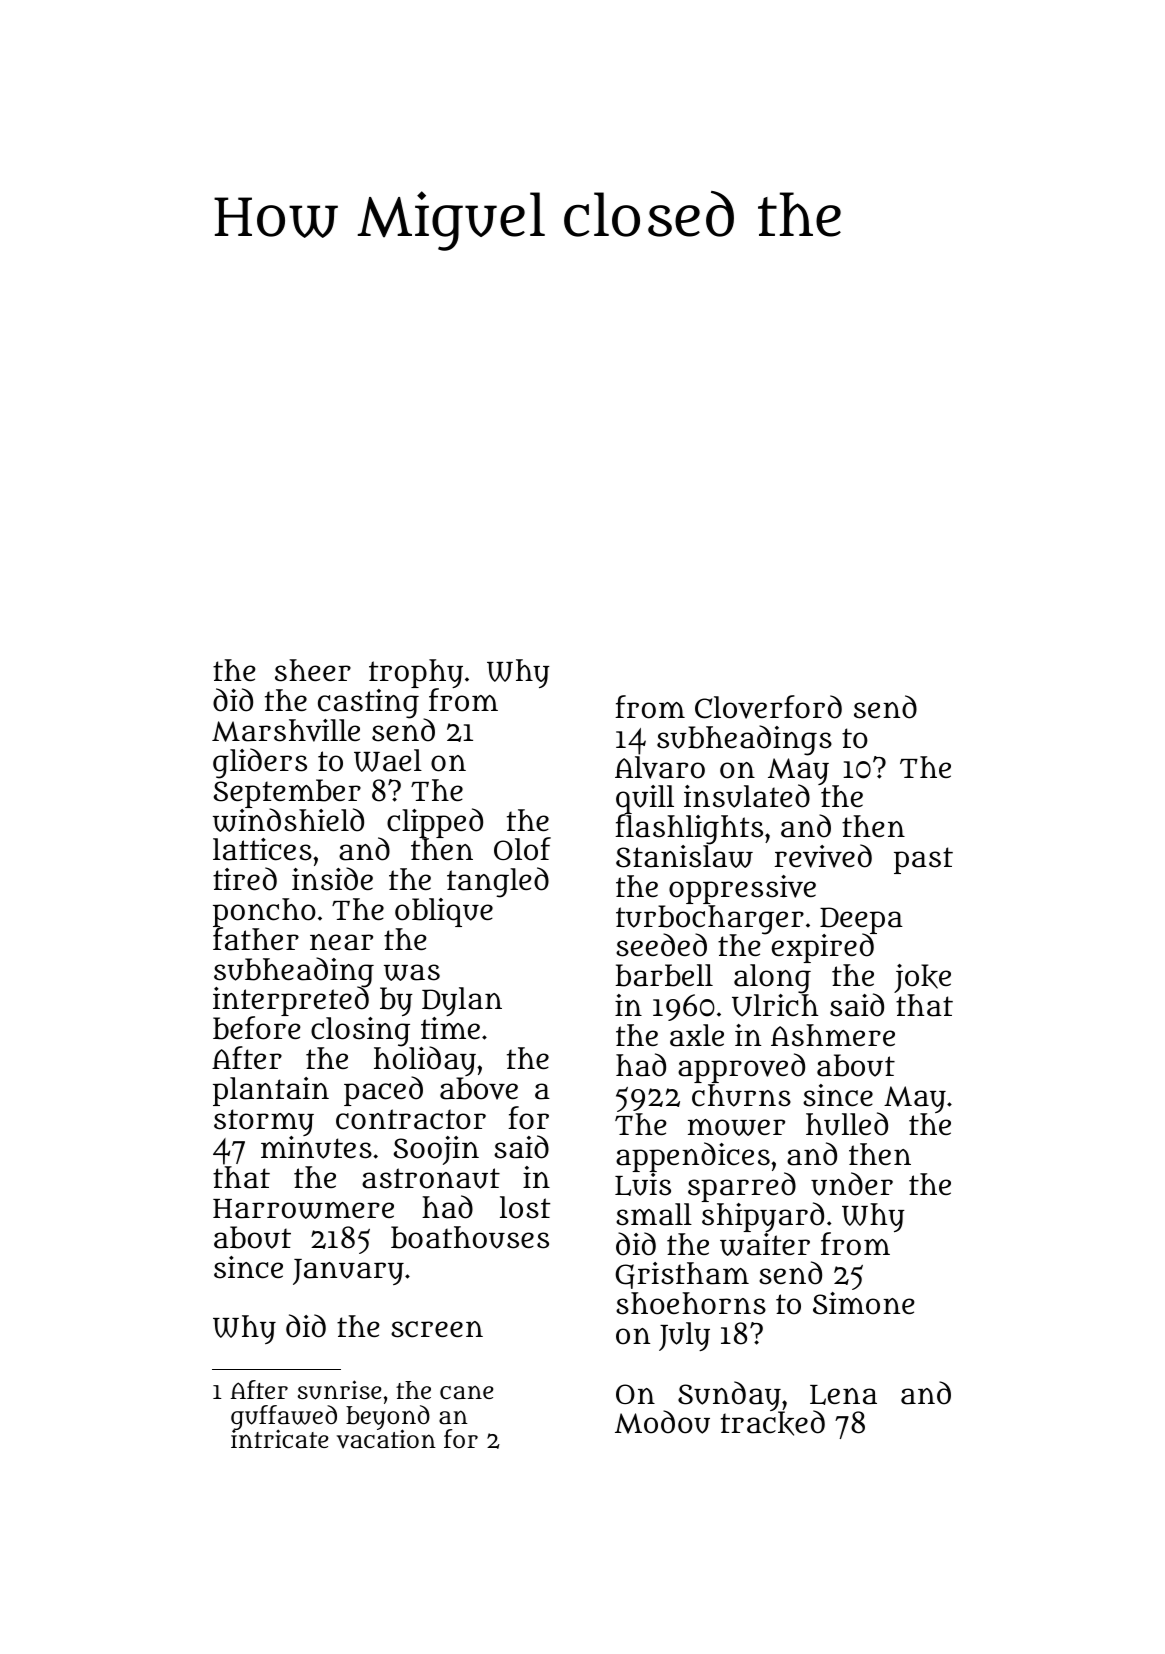  I want to click on trophy, so click(416, 674).
